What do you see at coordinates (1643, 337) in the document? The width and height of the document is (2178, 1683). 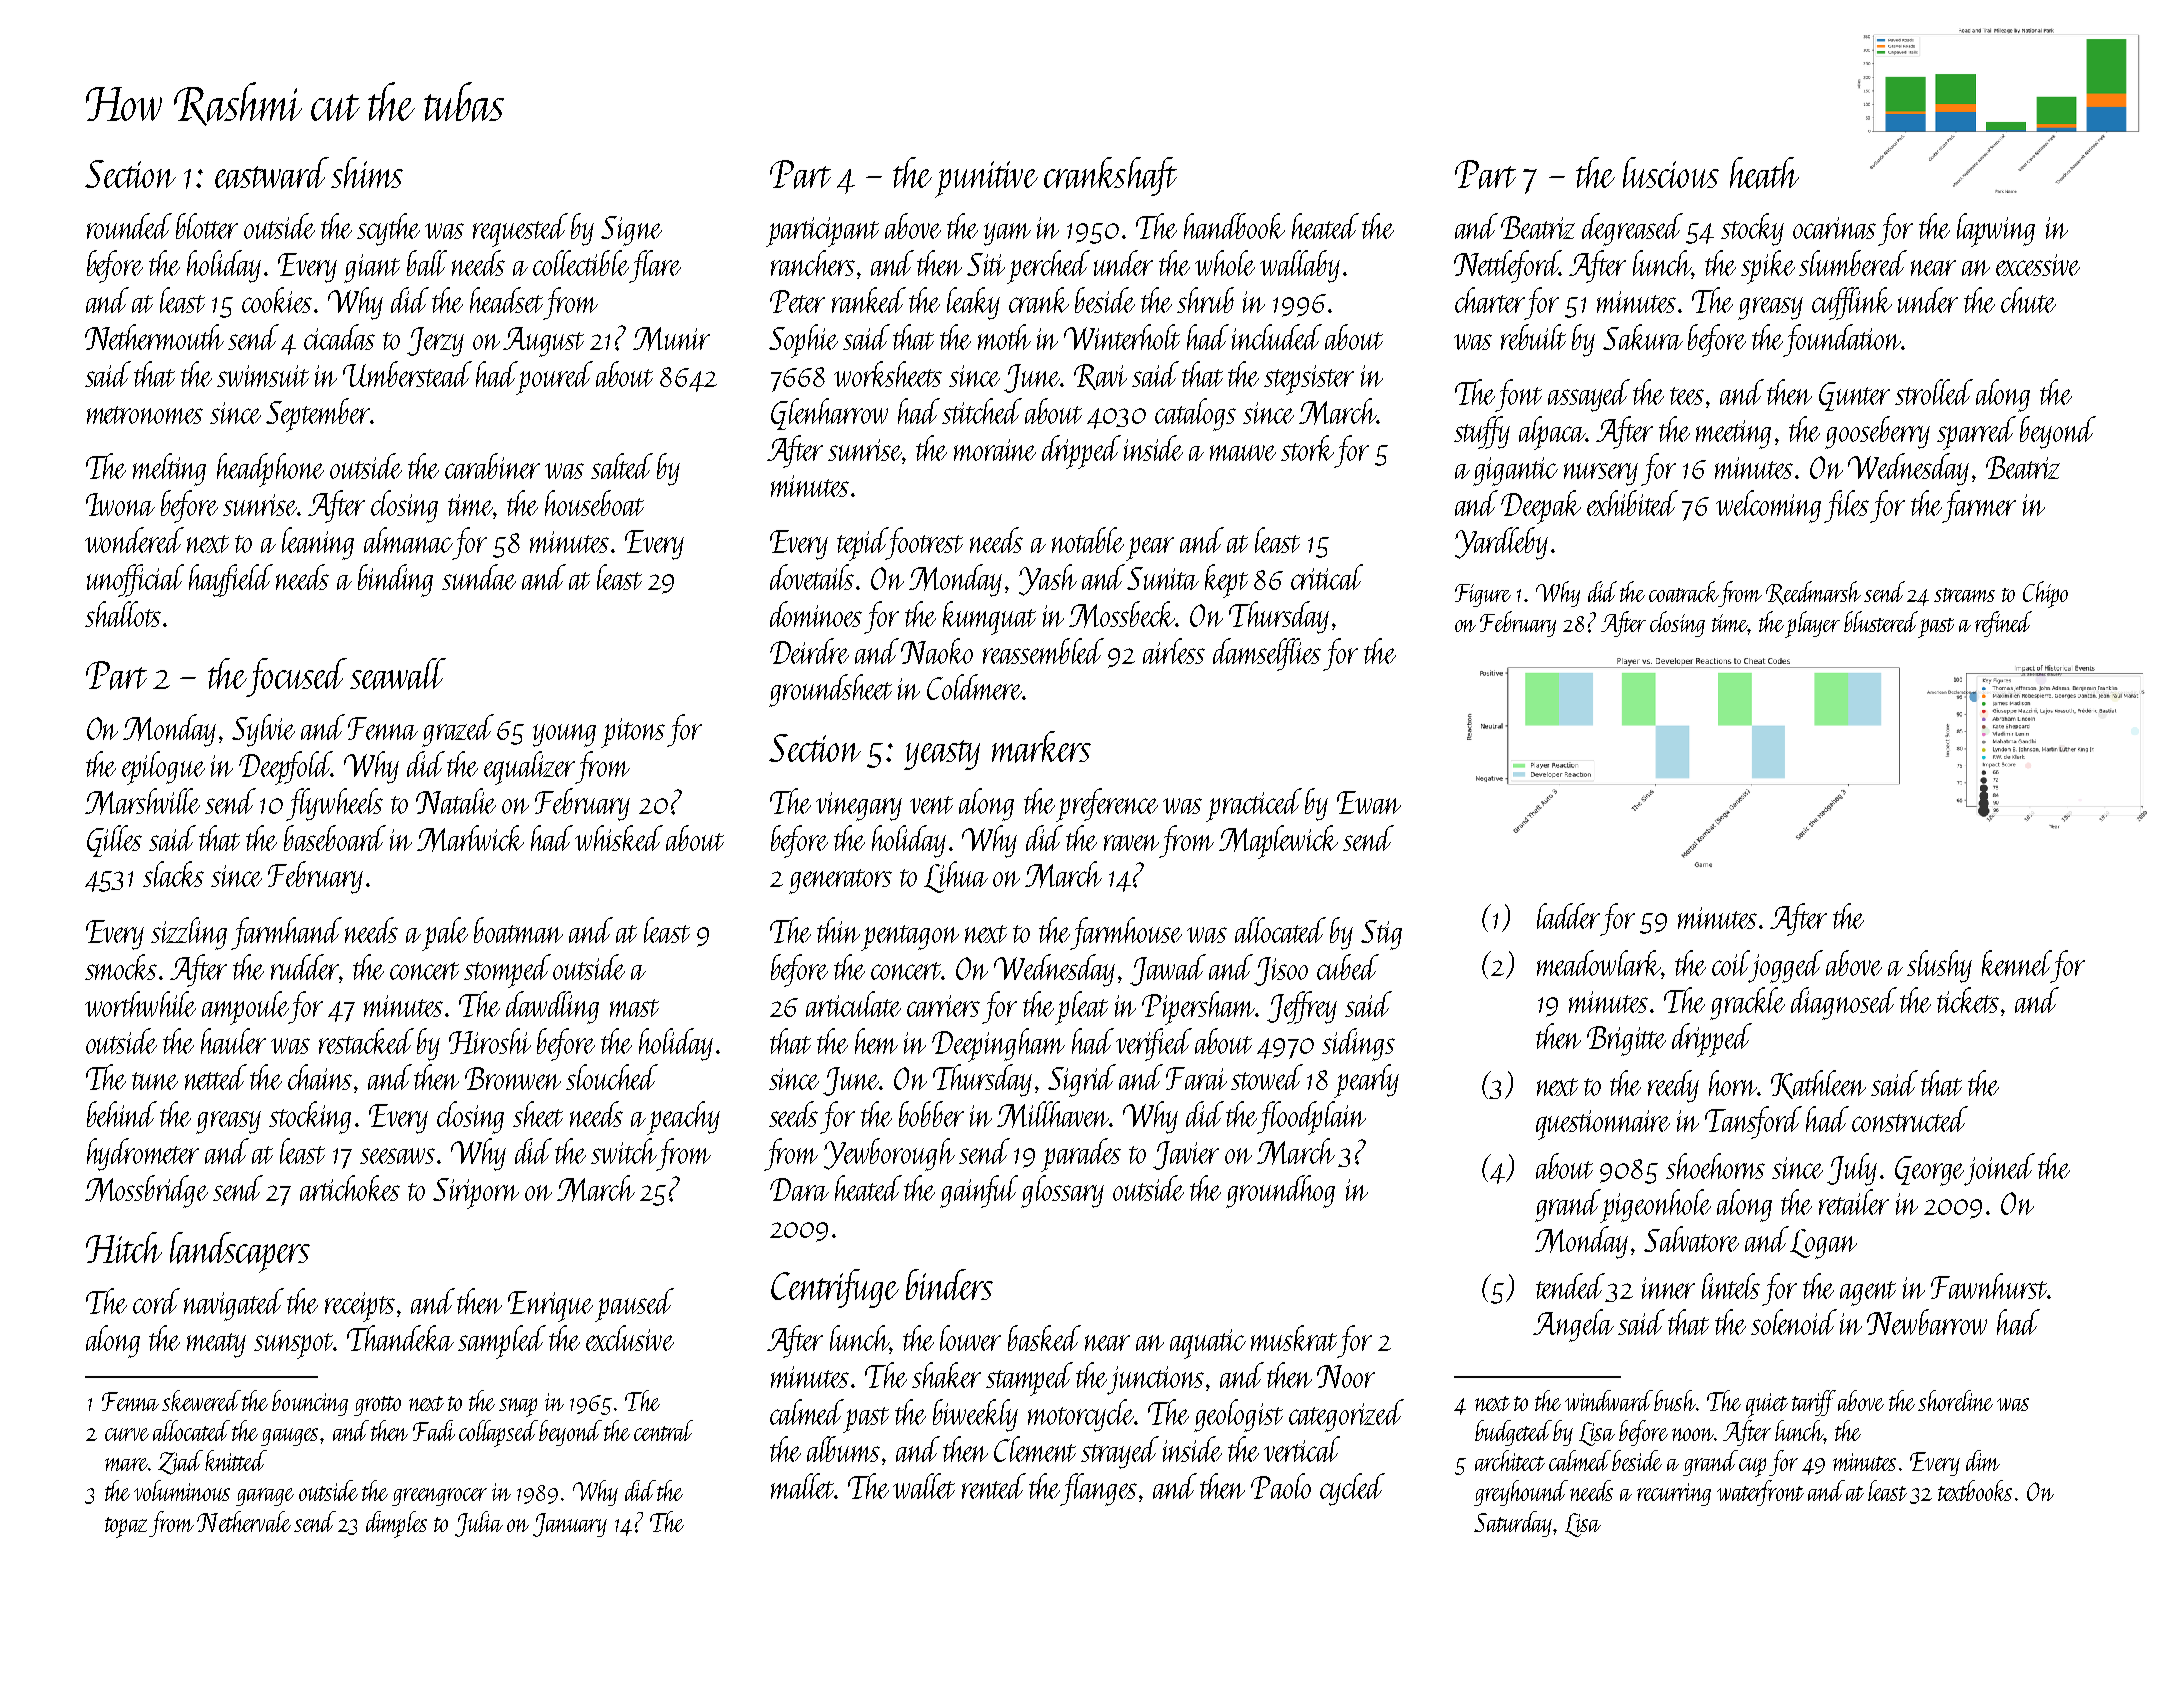 I see `Sakura` at bounding box center [1643, 337].
